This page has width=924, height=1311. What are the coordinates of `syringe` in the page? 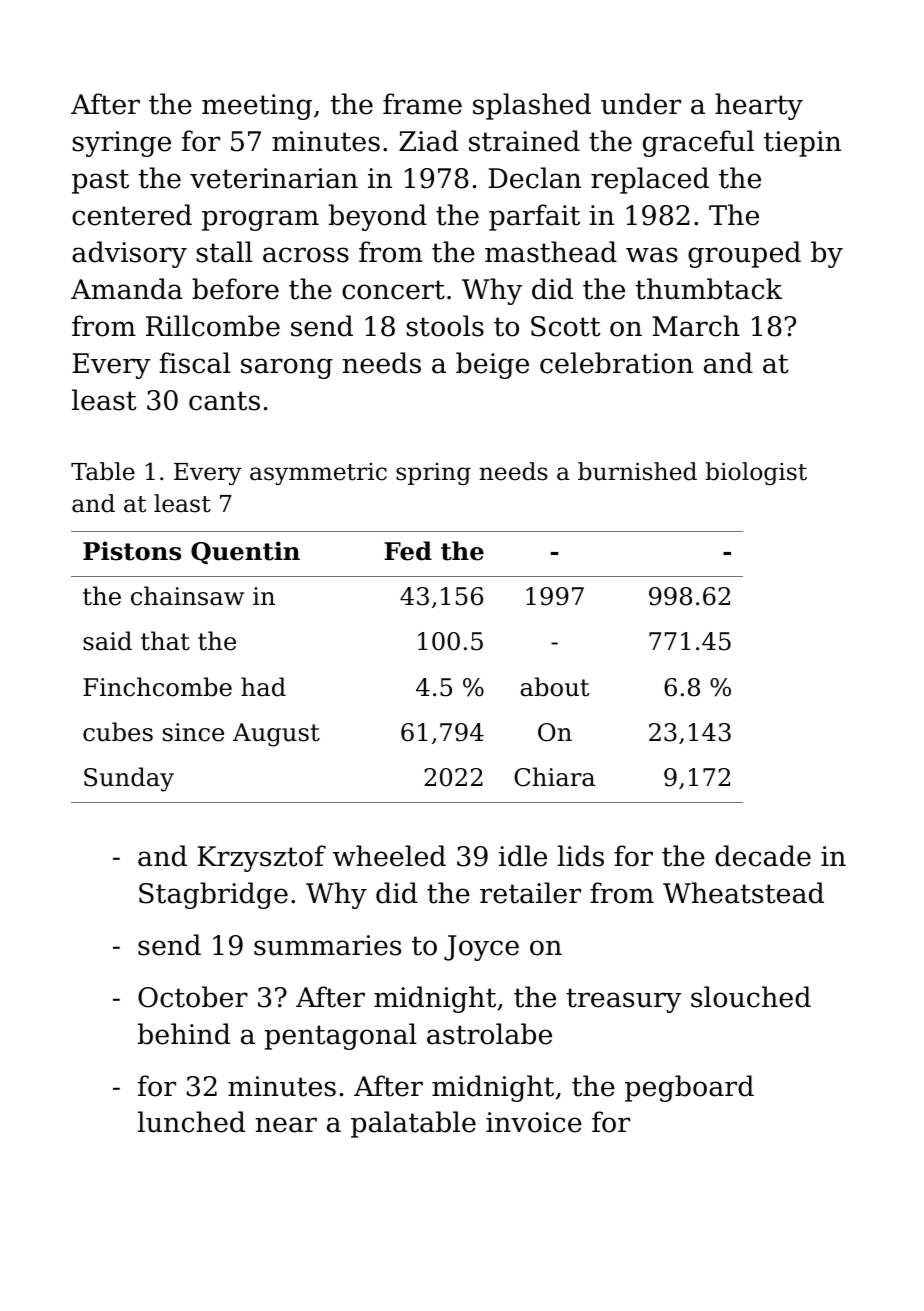 It's located at (122, 144).
